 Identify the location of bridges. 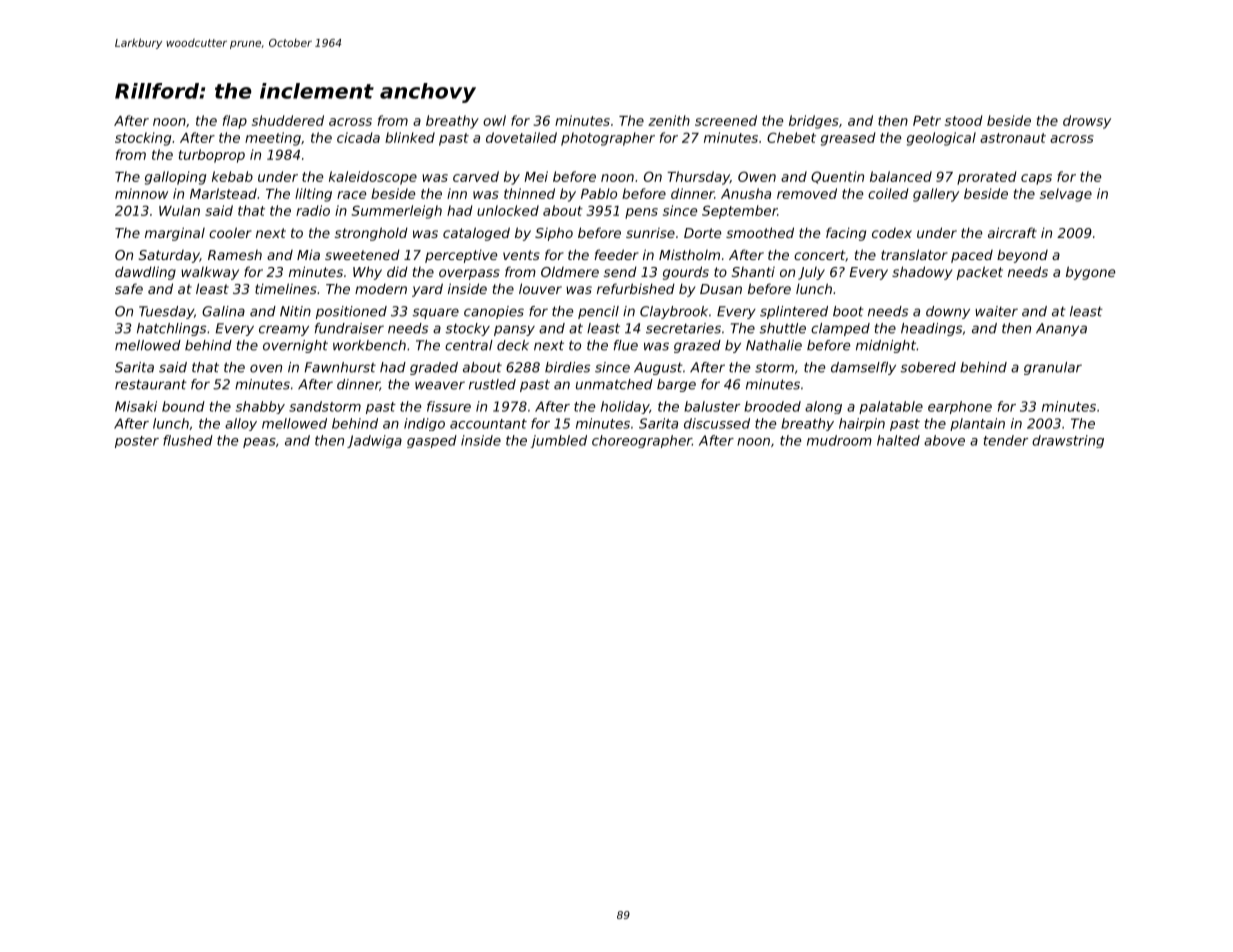
(814, 122).
